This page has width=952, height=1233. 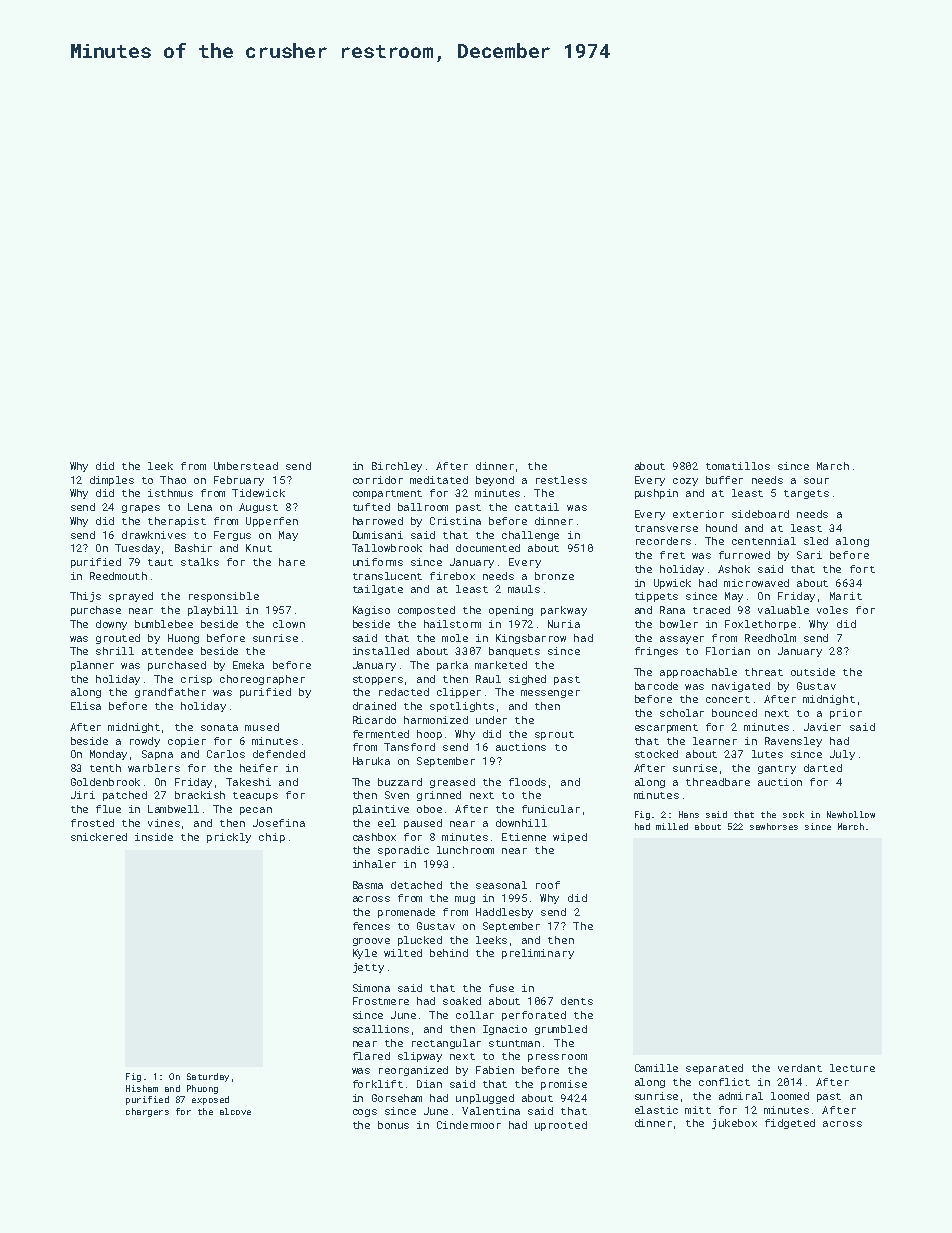 What do you see at coordinates (397, 467) in the page?
I see `Birchley` at bounding box center [397, 467].
